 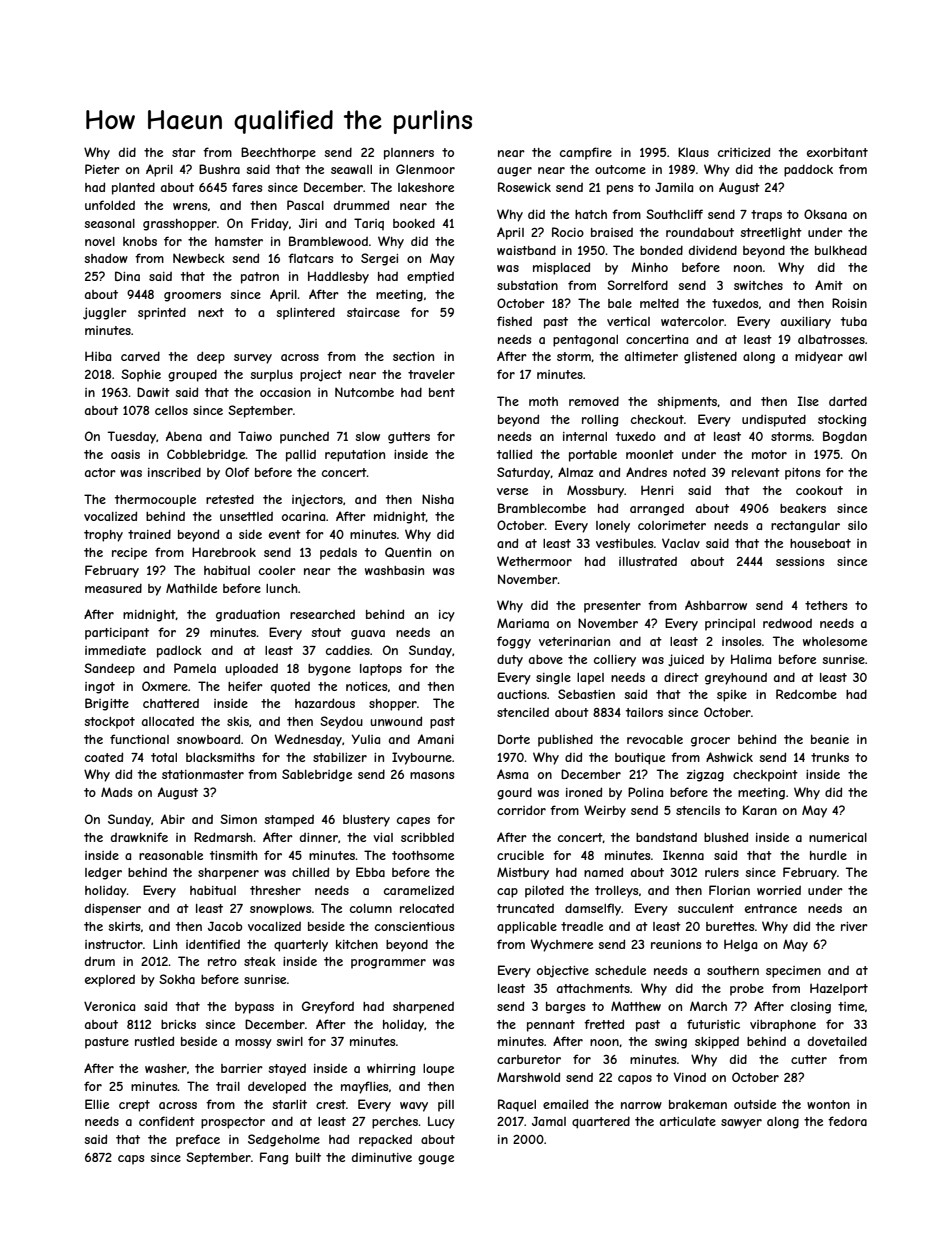 I want to click on hurdle, so click(x=828, y=855).
